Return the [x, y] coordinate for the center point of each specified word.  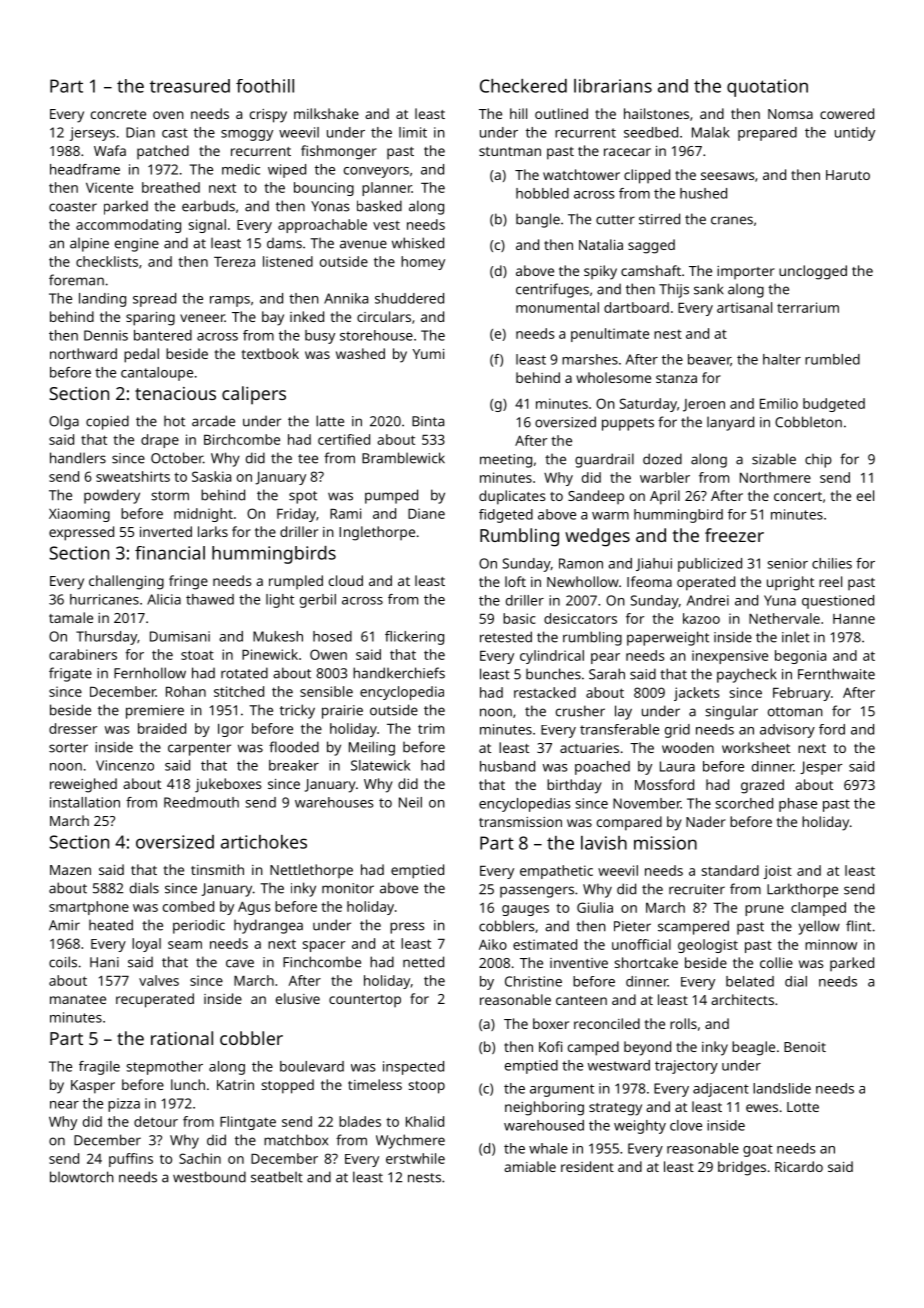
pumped [391, 496]
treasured [190, 86]
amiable [530, 1166]
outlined [561, 113]
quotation [767, 88]
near [64, 1105]
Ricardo [799, 1166]
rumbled [832, 359]
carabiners [83, 654]
